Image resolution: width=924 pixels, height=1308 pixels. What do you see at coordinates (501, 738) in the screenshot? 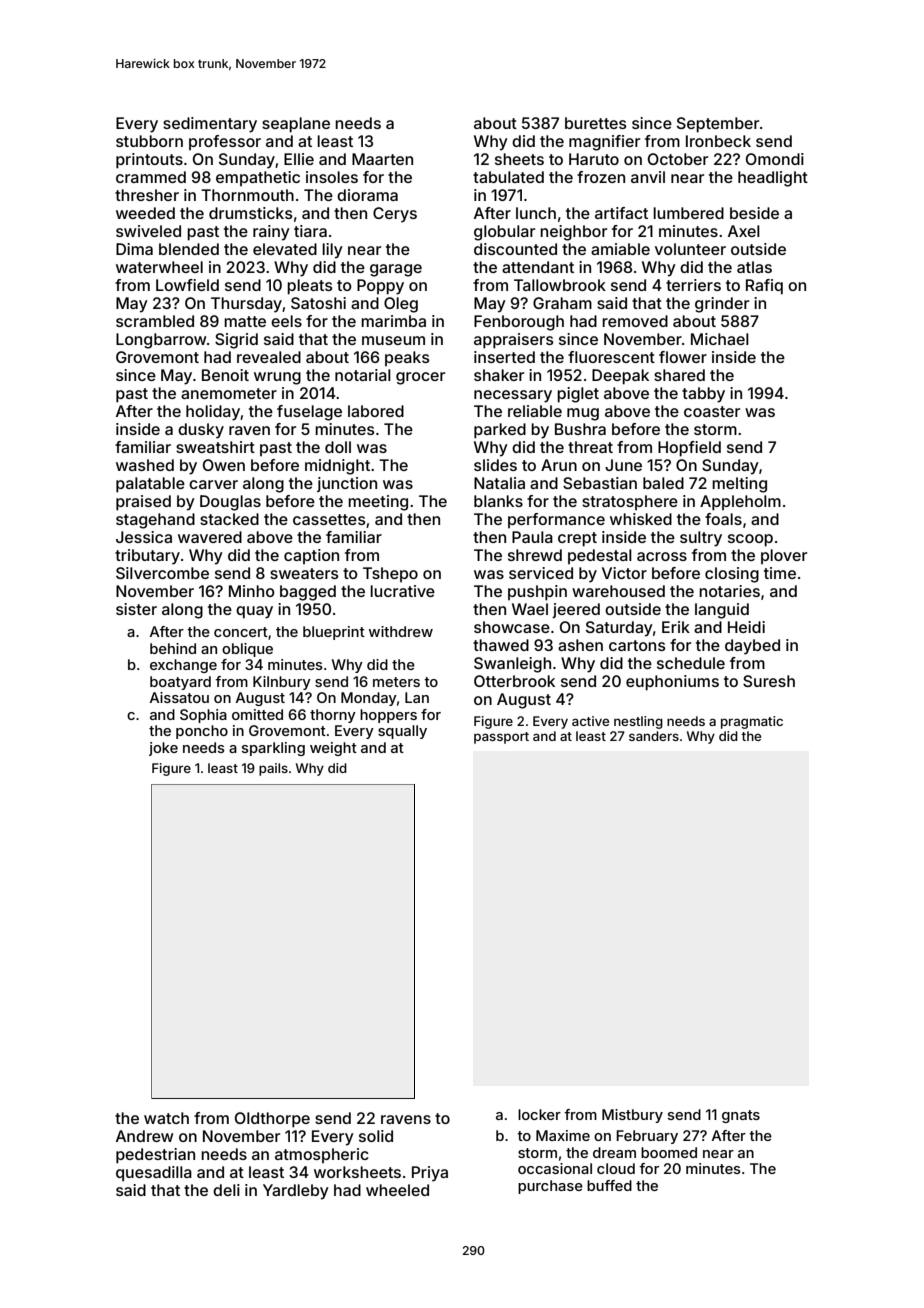
I see `passport` at bounding box center [501, 738].
